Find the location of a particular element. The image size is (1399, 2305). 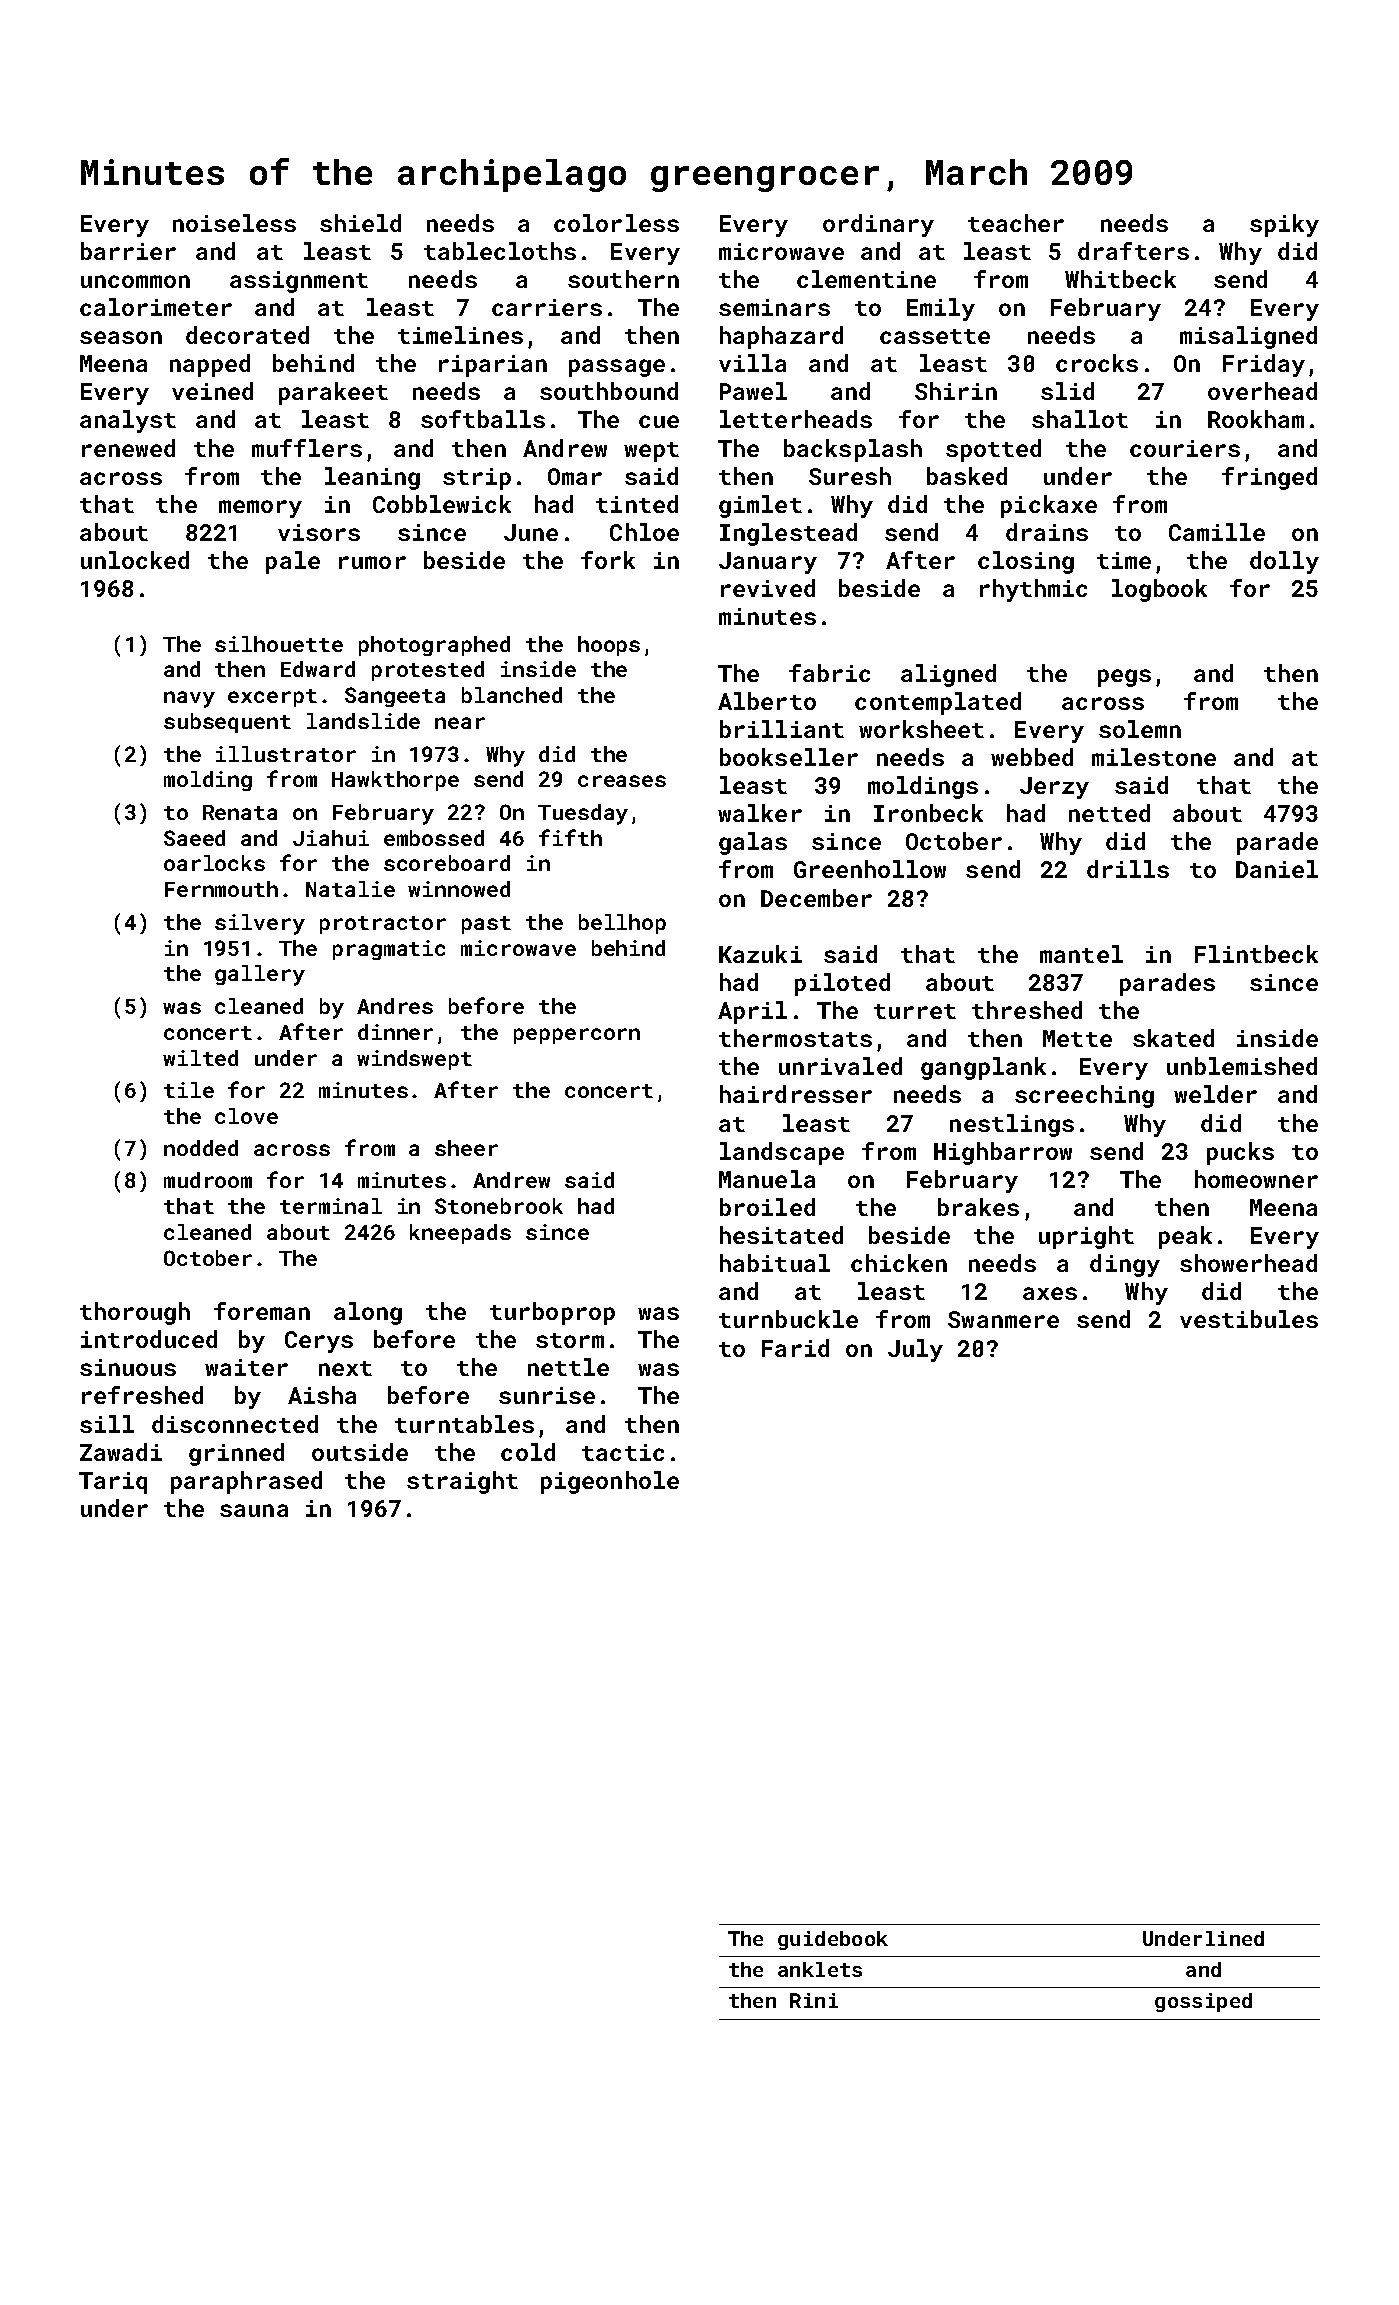

next is located at coordinates (345, 1368).
